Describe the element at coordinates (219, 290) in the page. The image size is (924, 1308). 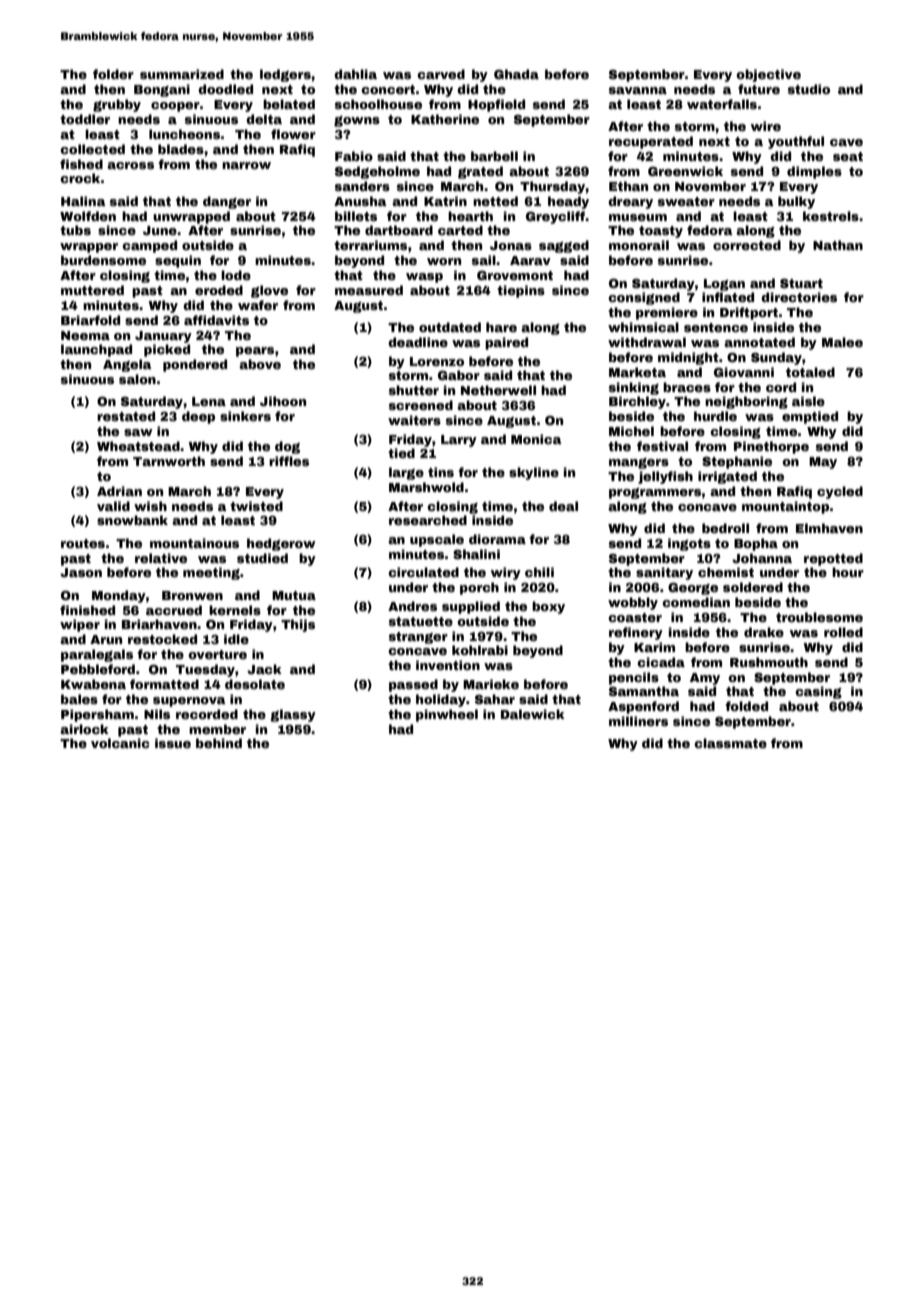
I see `eroded` at that location.
